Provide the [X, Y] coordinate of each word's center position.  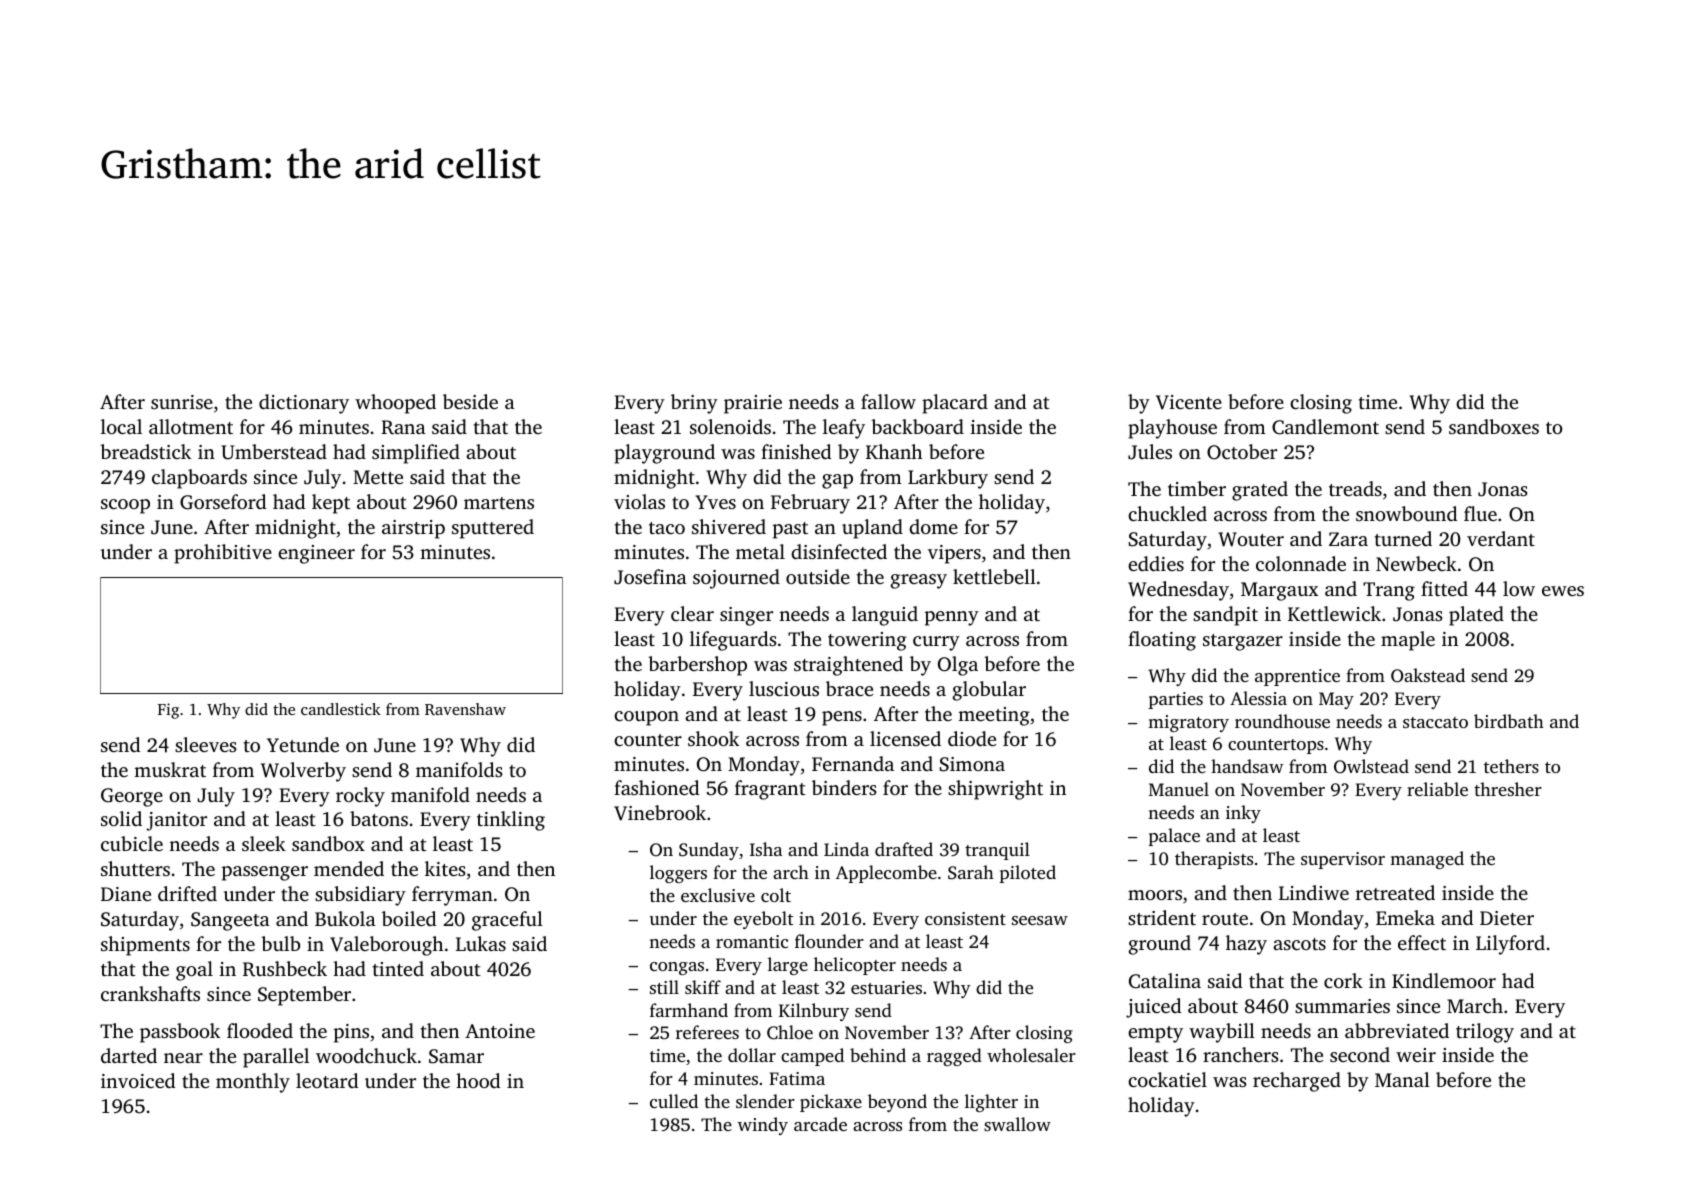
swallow [1017, 1124]
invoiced [138, 1080]
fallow [888, 401]
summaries [1342, 1006]
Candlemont [1325, 427]
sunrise [182, 402]
